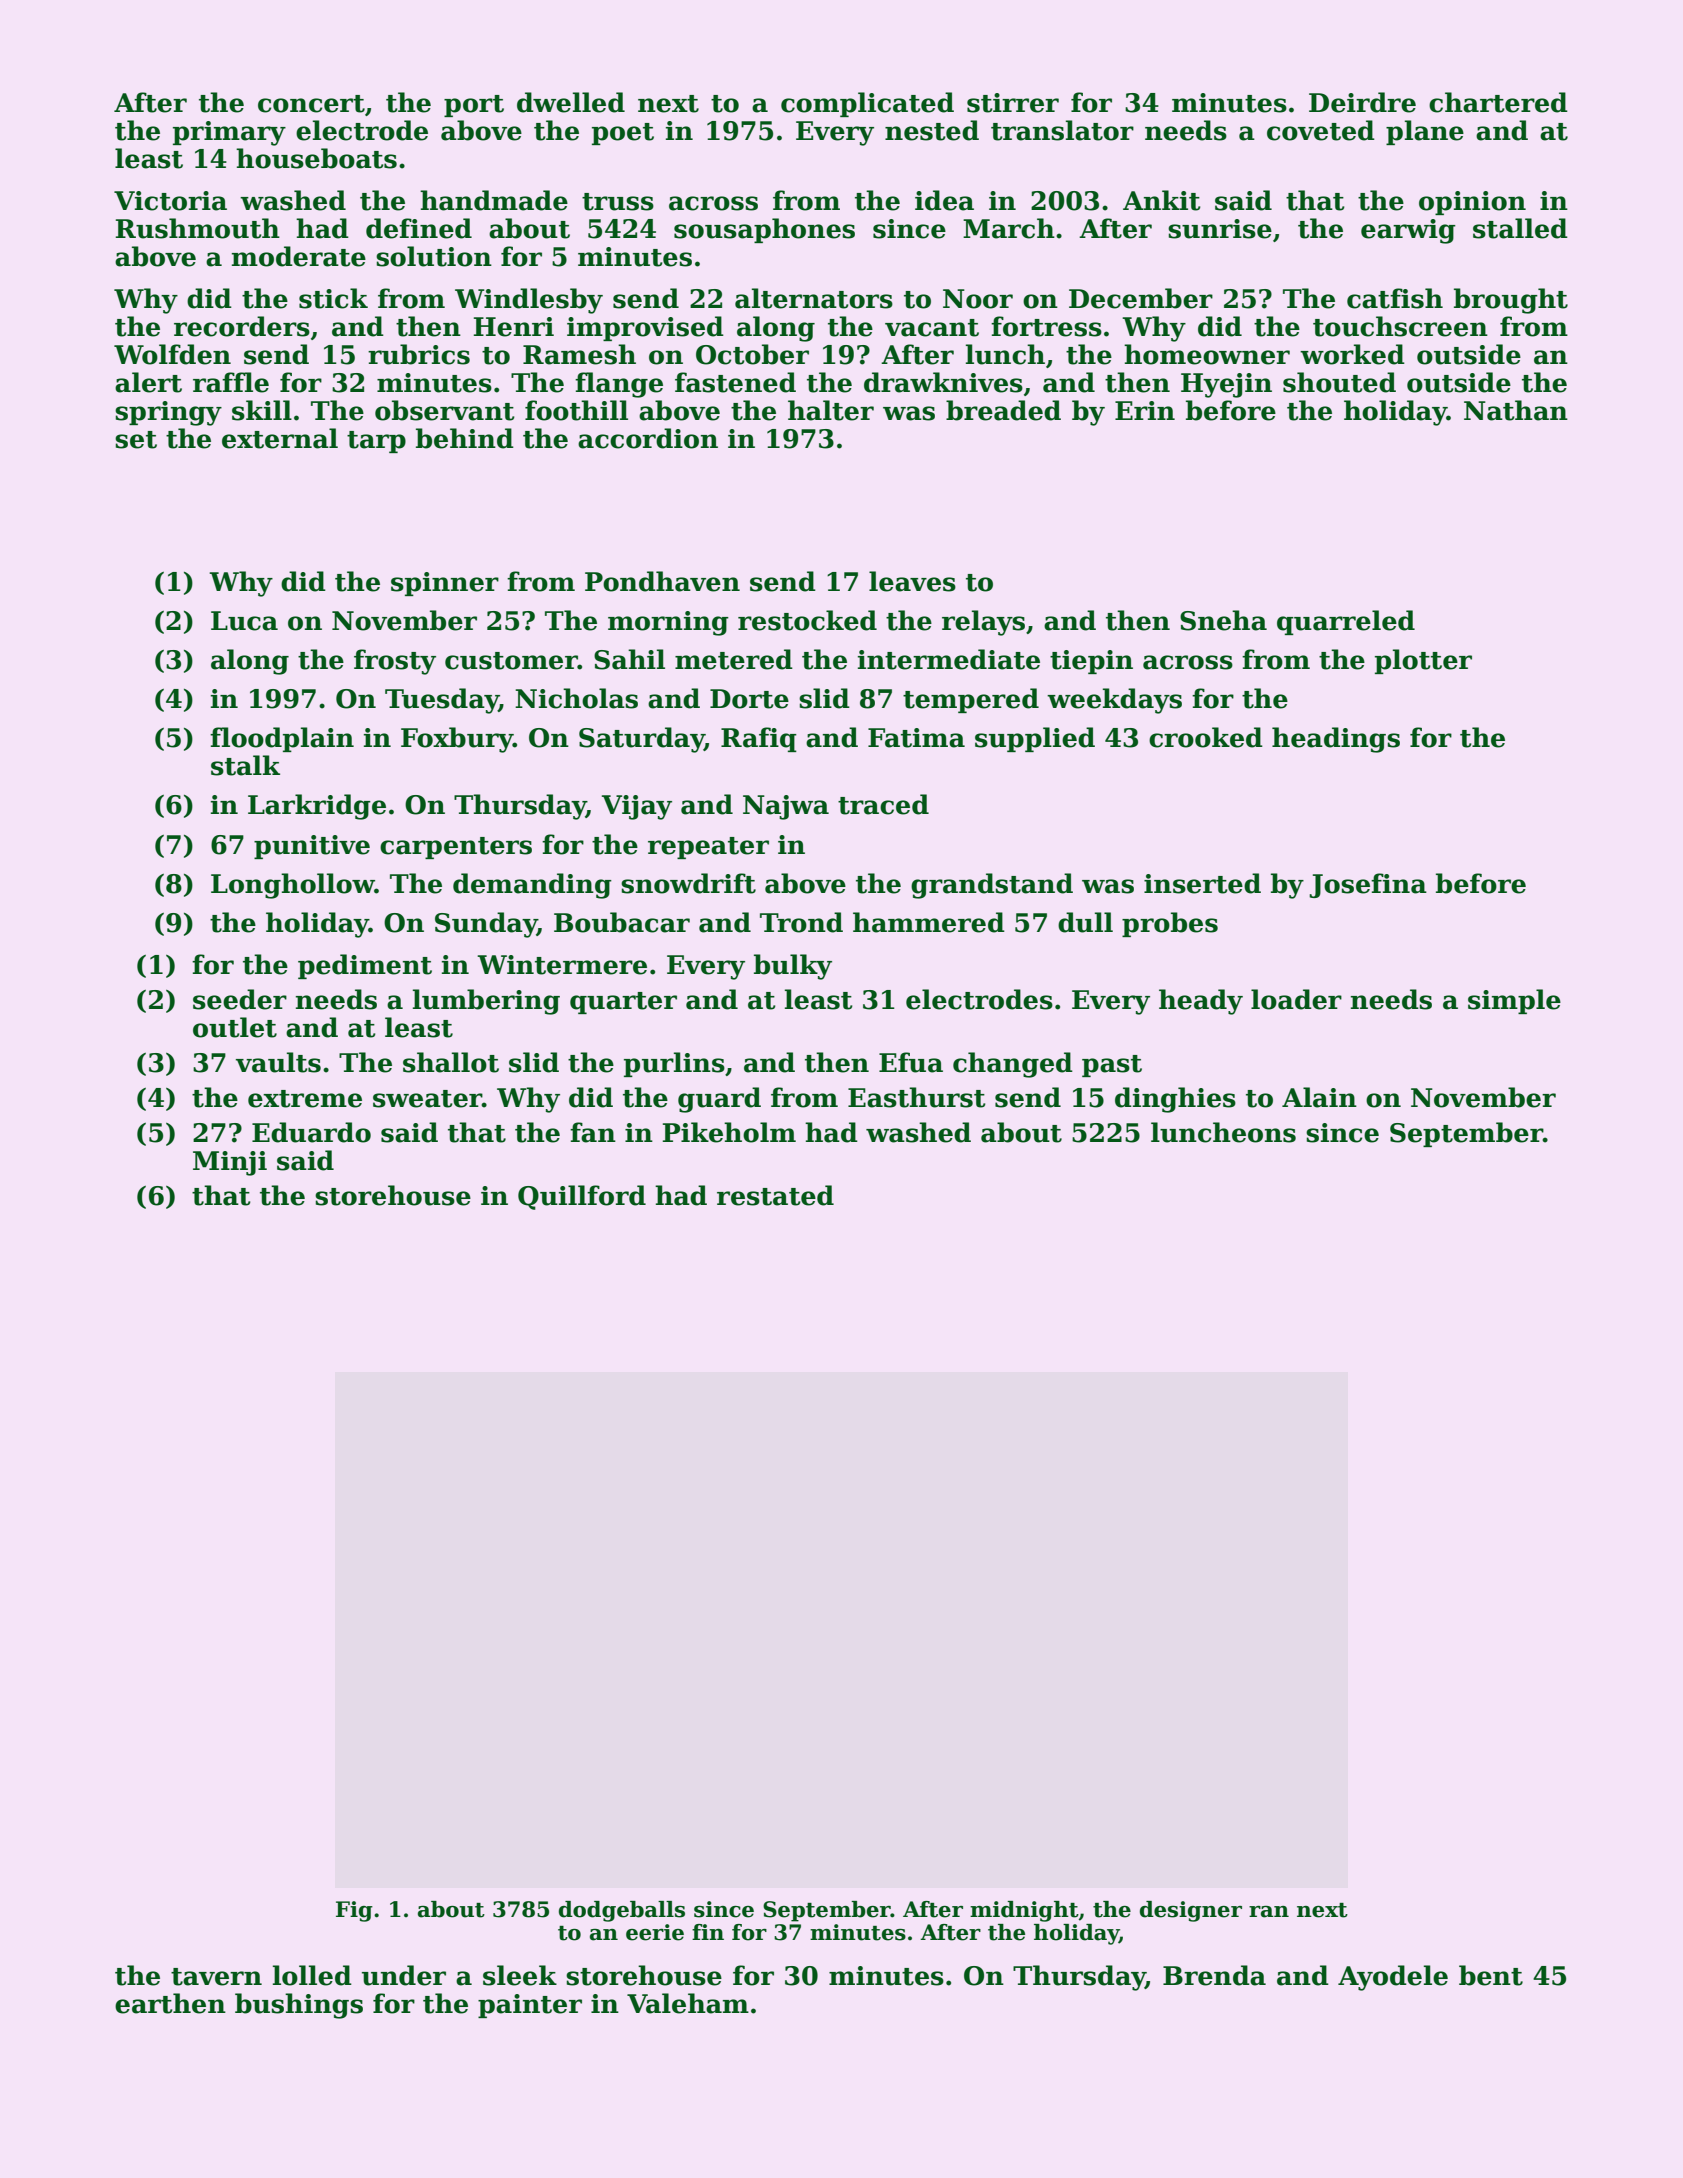 The height and width of the screenshot is (2178, 1683). Describe the element at coordinates (1013, 1065) in the screenshot. I see `changed` at that location.
